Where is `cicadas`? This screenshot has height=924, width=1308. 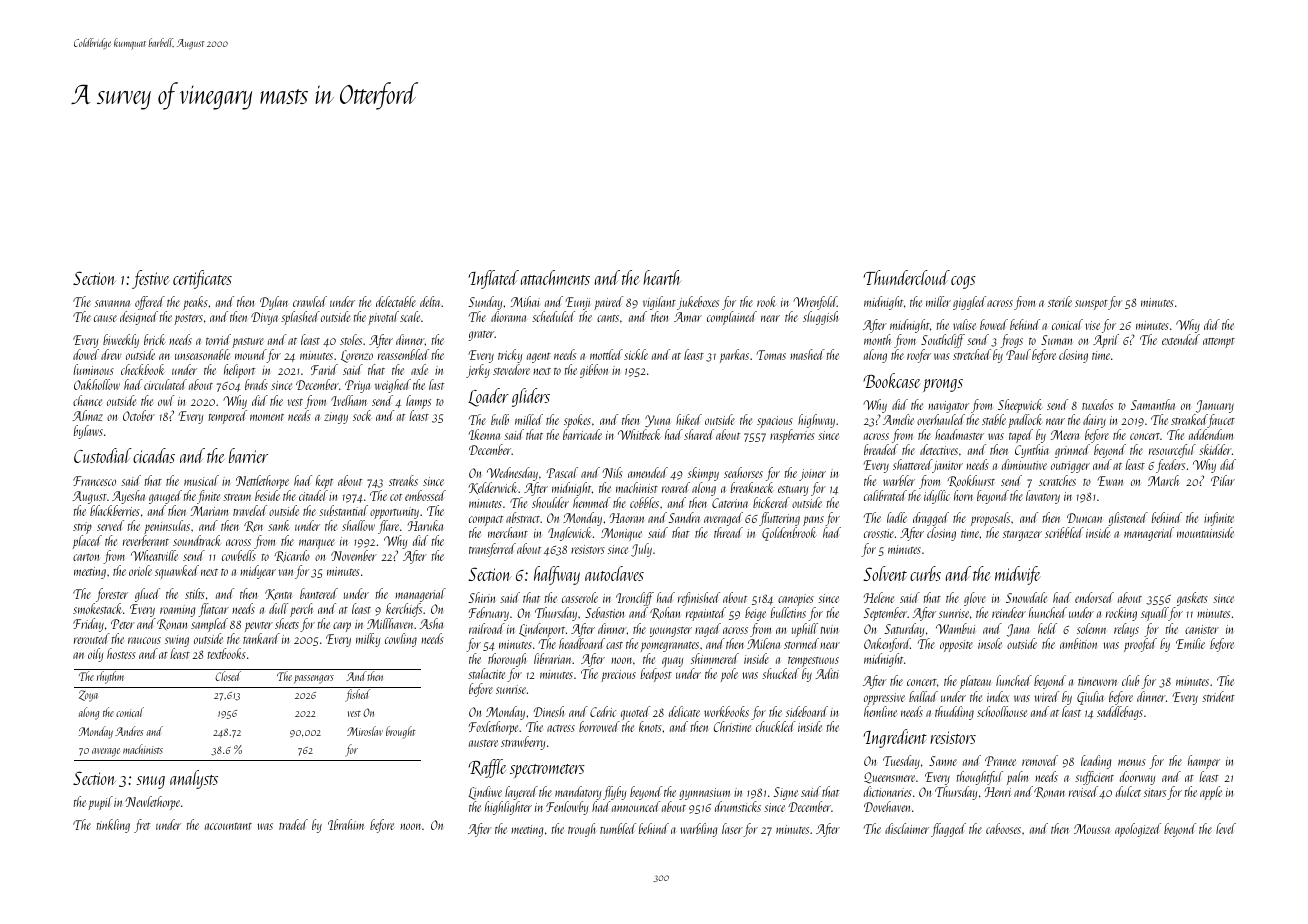
cicadas is located at coordinates (154, 455).
